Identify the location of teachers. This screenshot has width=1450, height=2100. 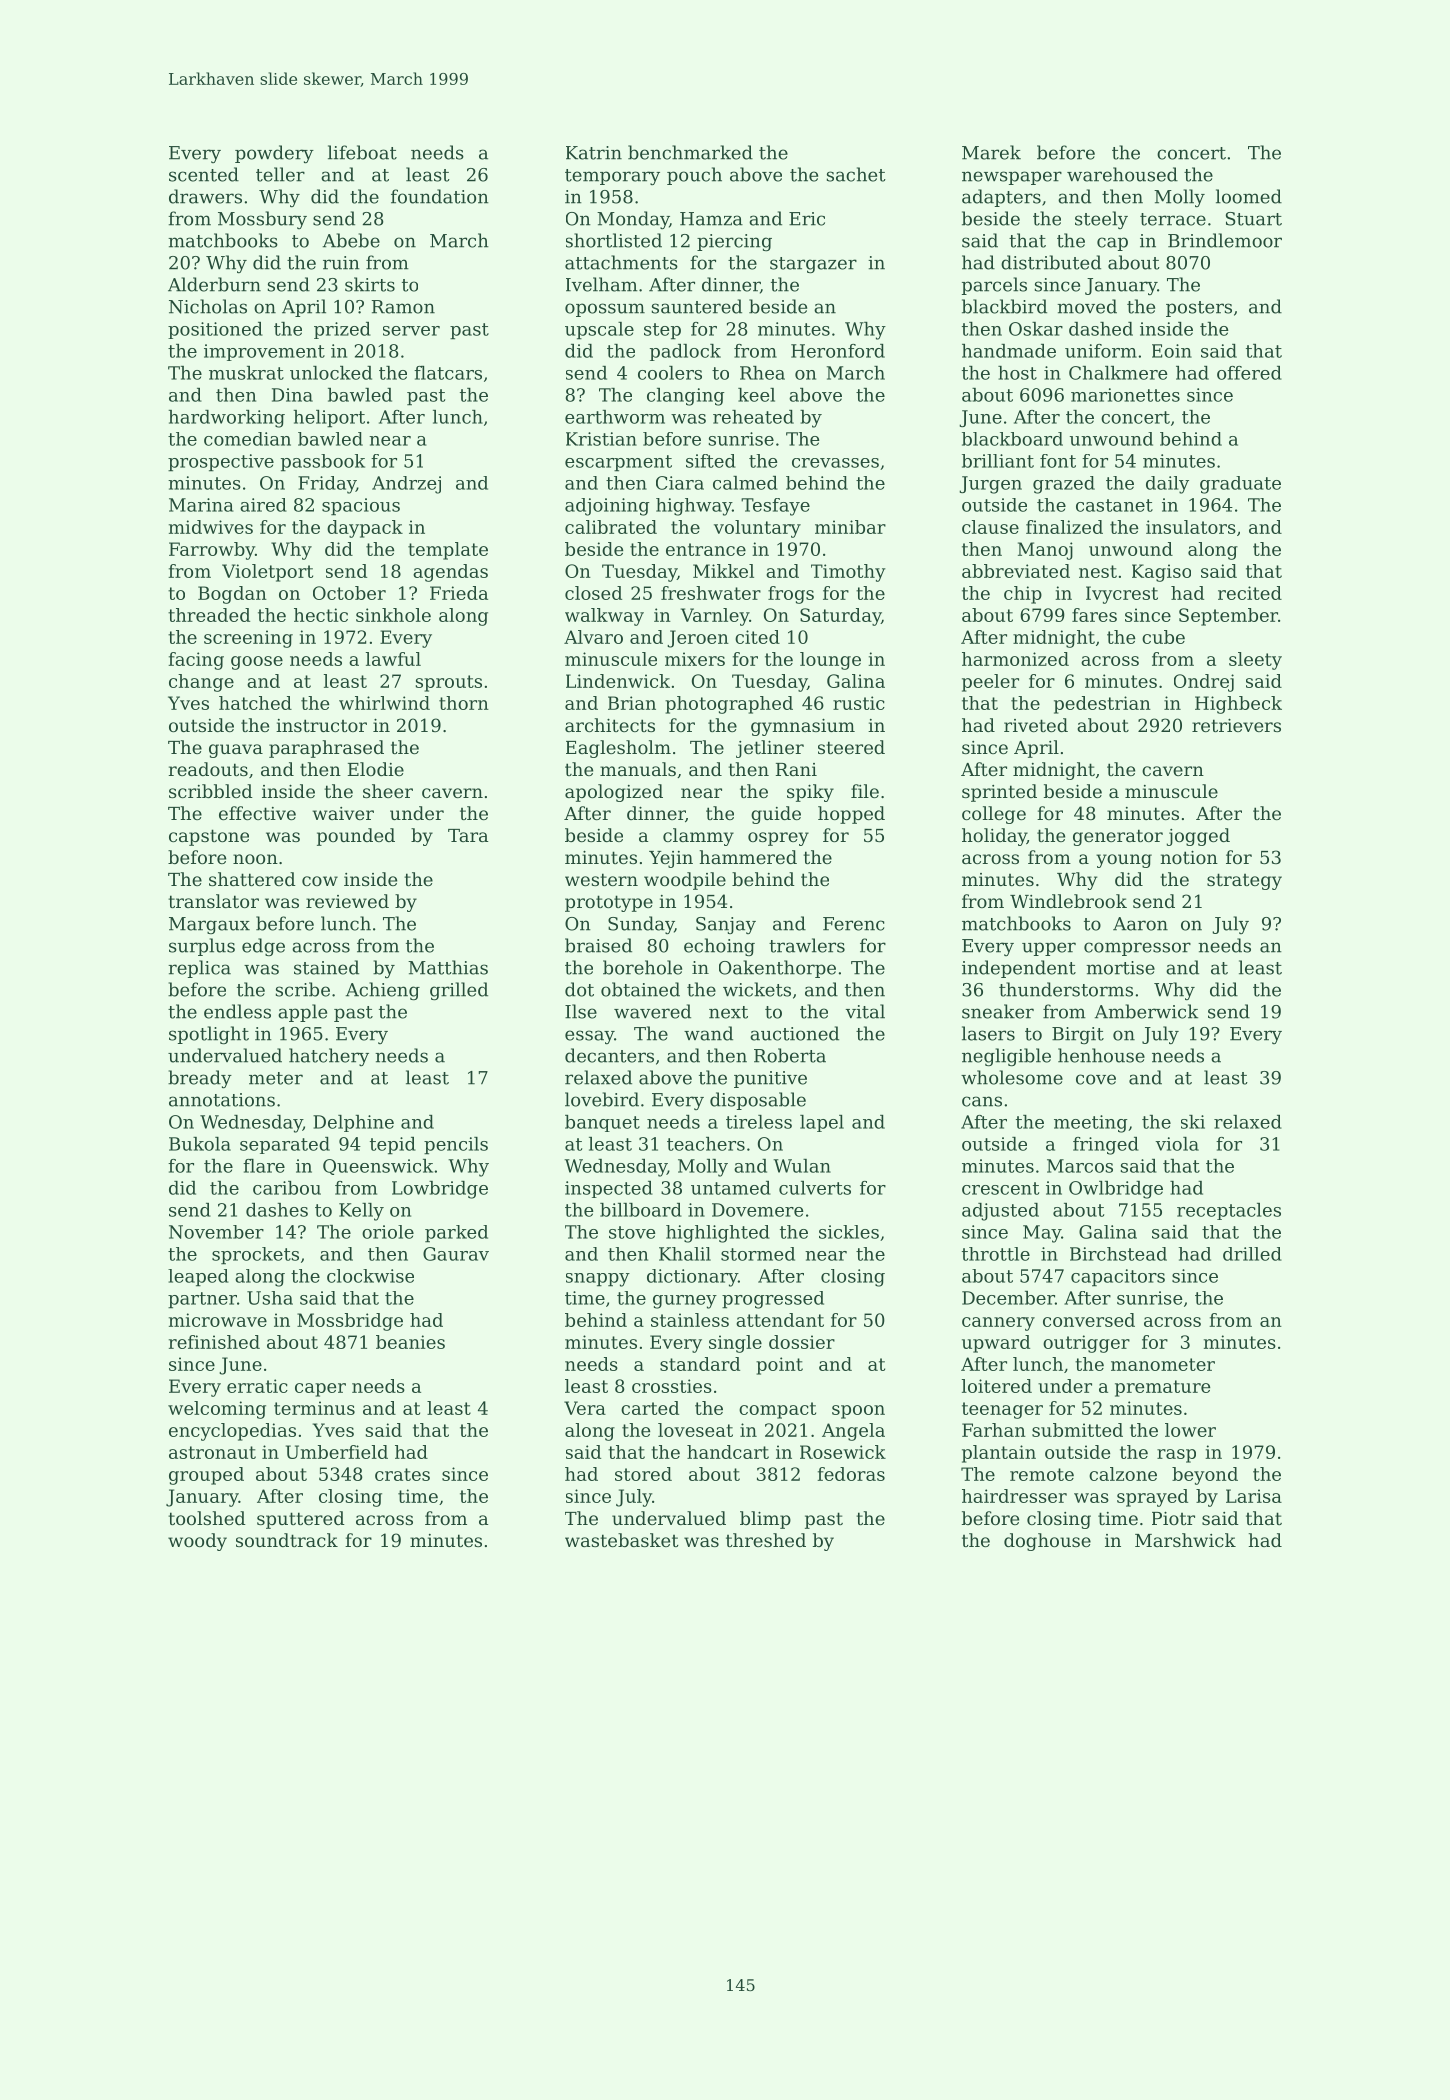
(706, 1144).
